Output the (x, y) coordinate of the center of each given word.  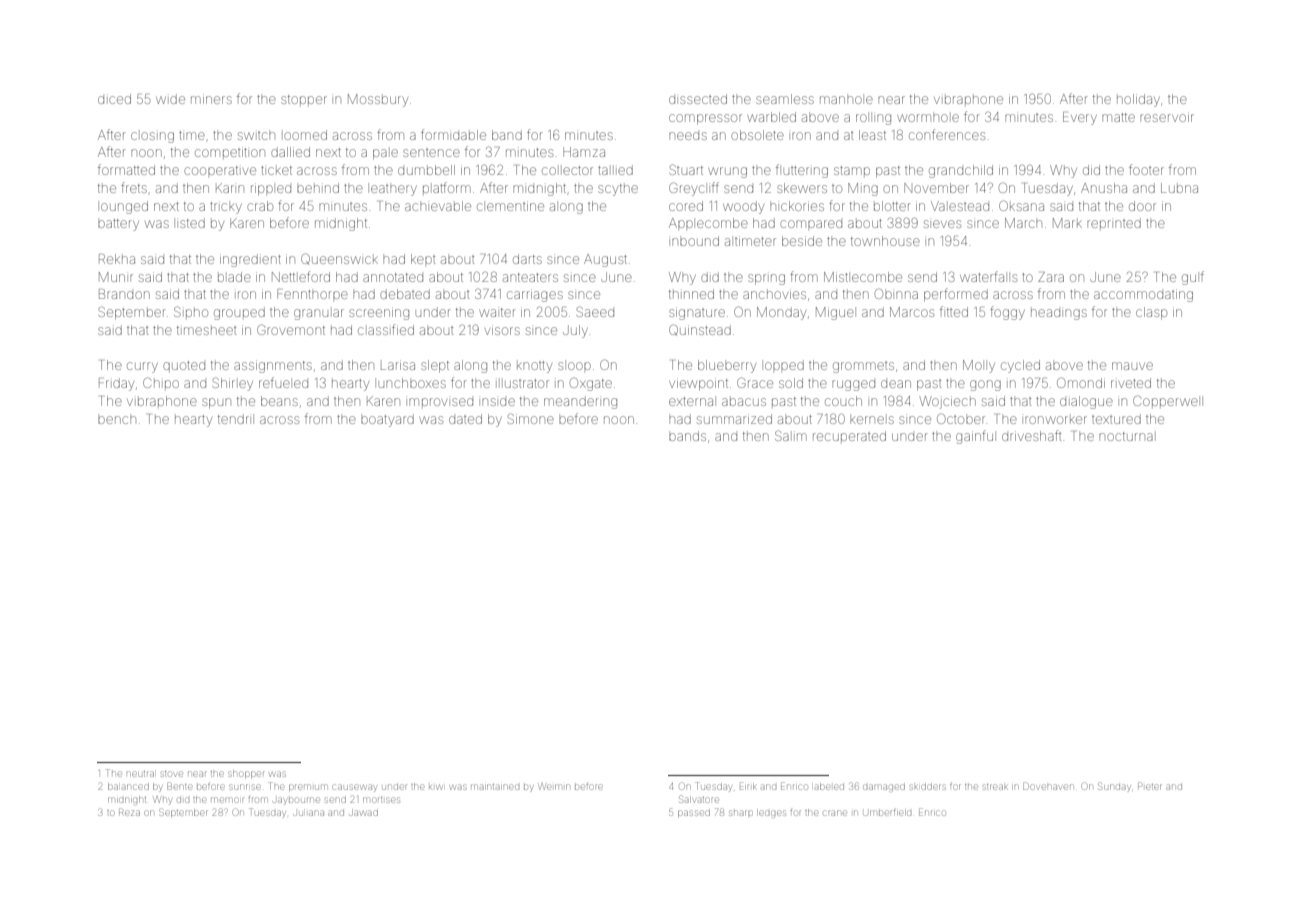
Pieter (1150, 786)
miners (211, 99)
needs (688, 136)
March (1023, 223)
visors (502, 330)
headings (1059, 314)
